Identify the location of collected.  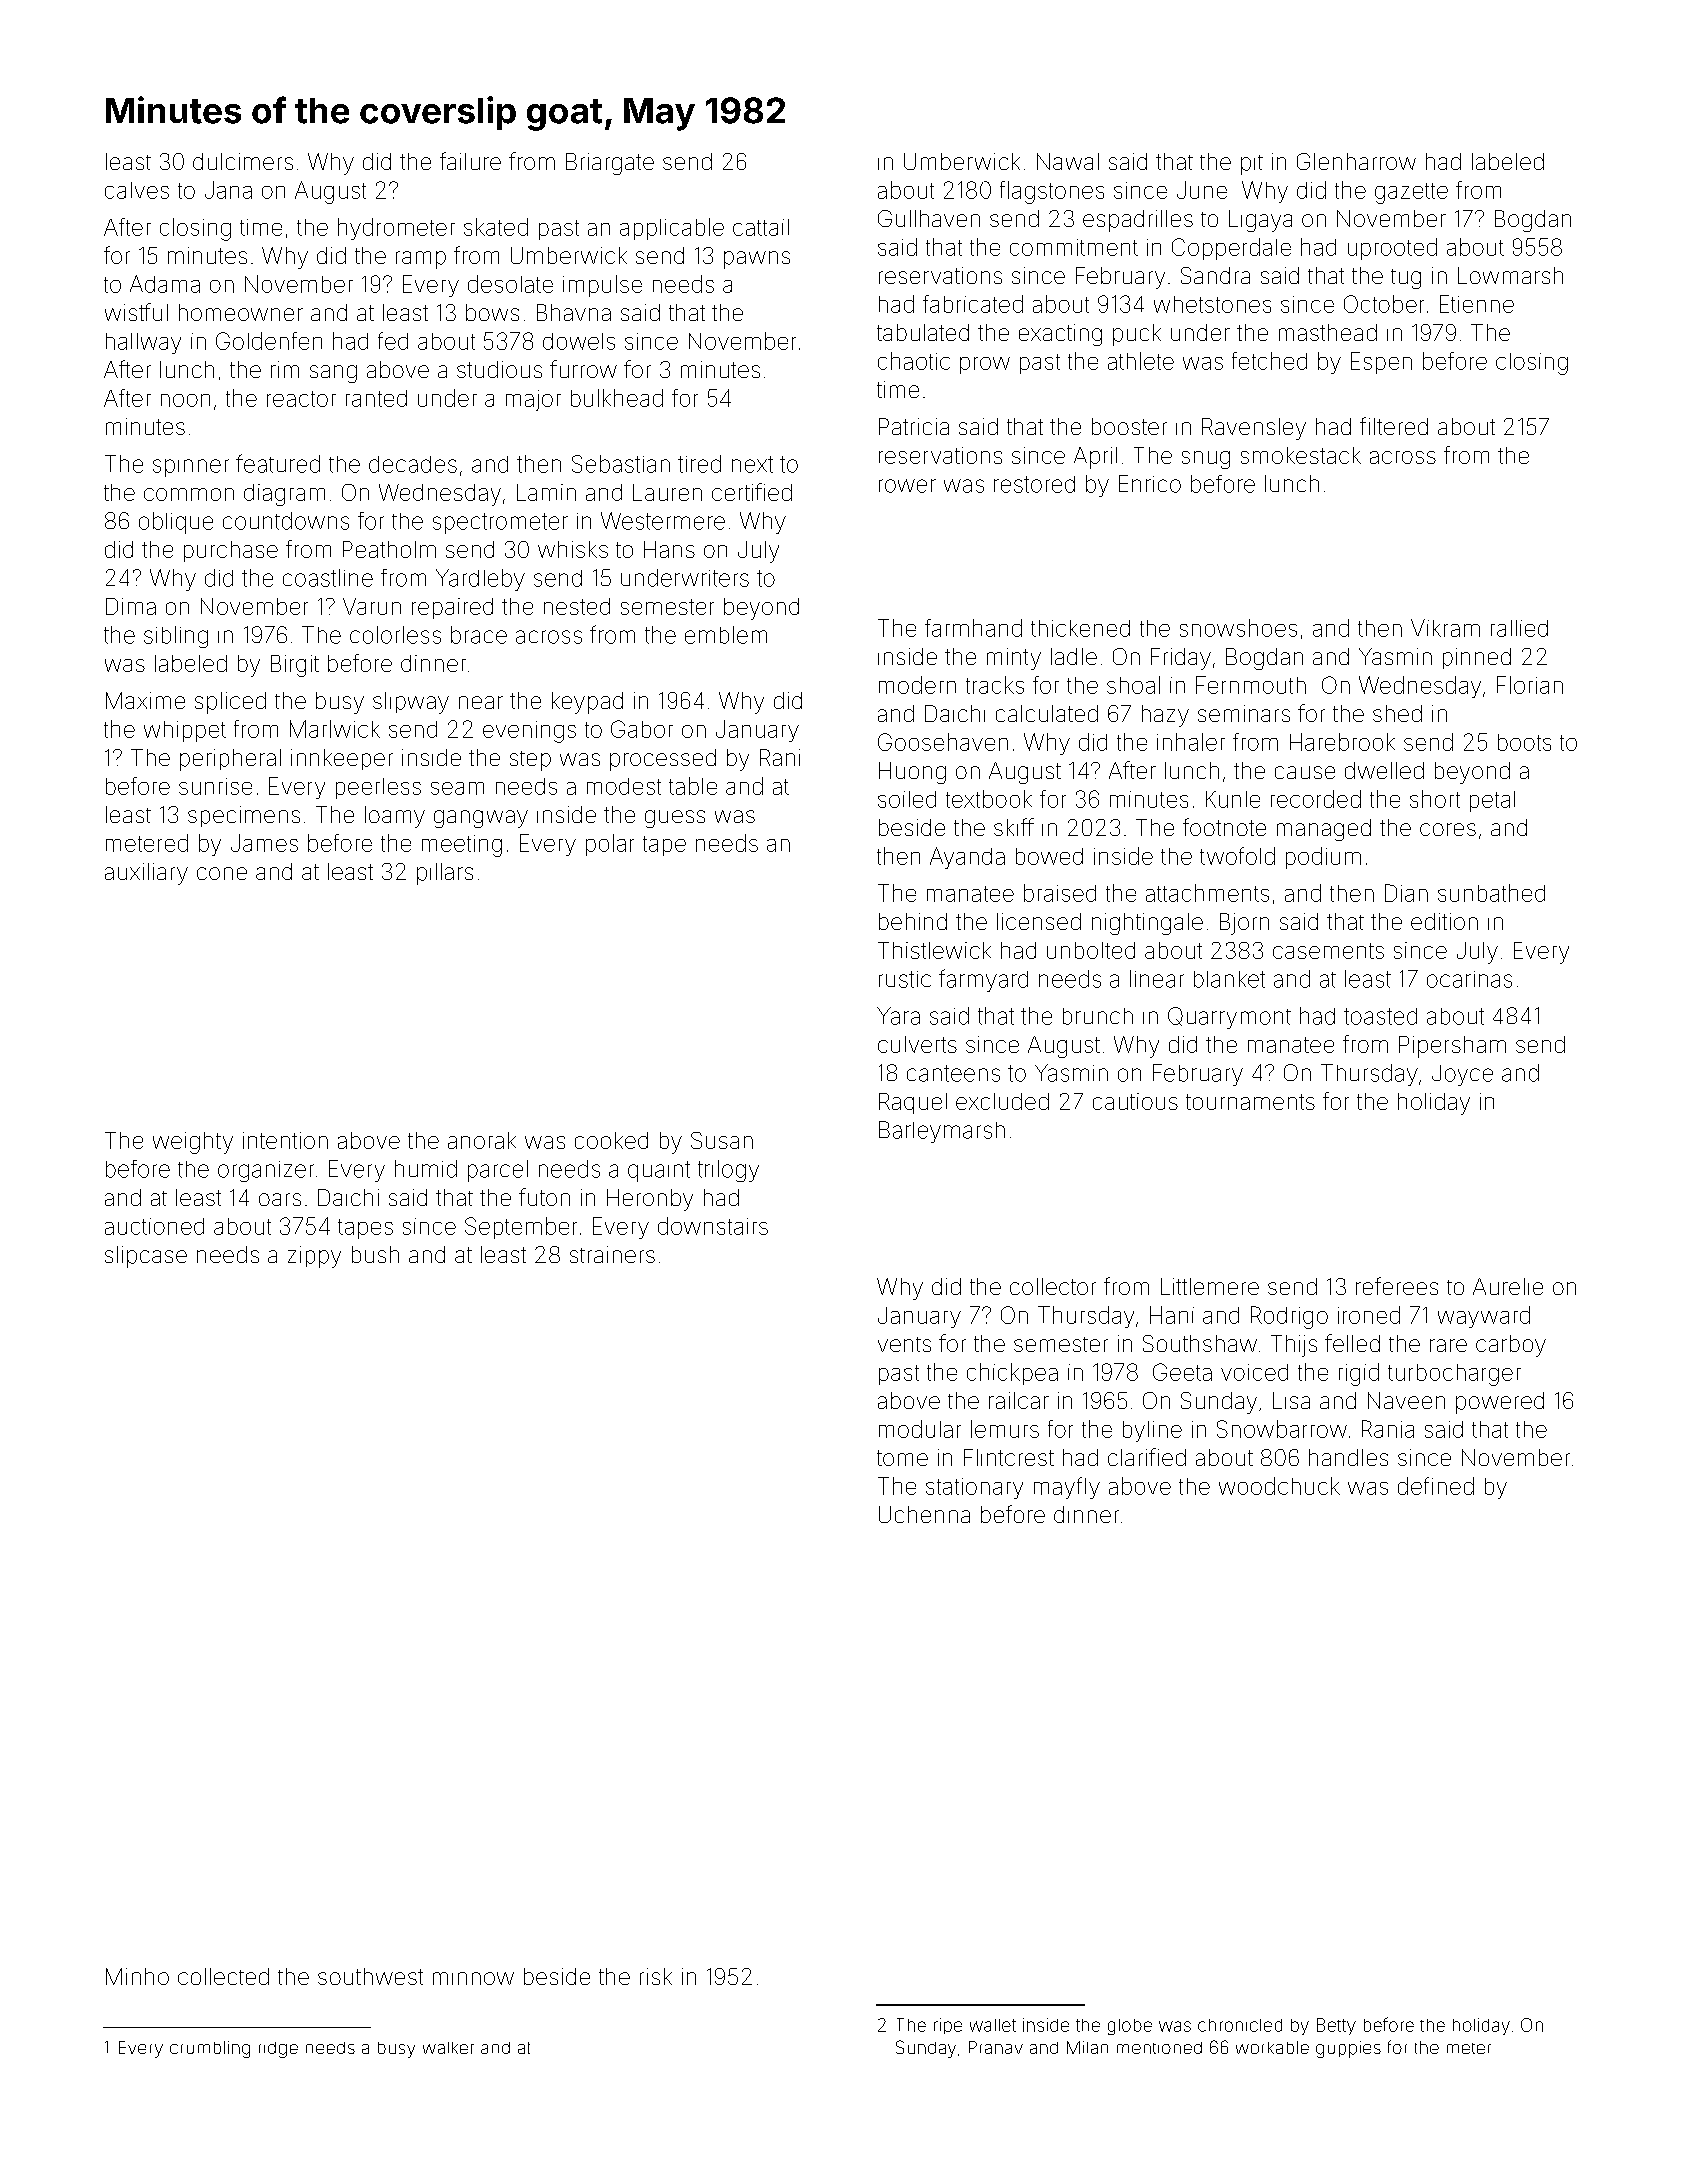
(223, 1976).
